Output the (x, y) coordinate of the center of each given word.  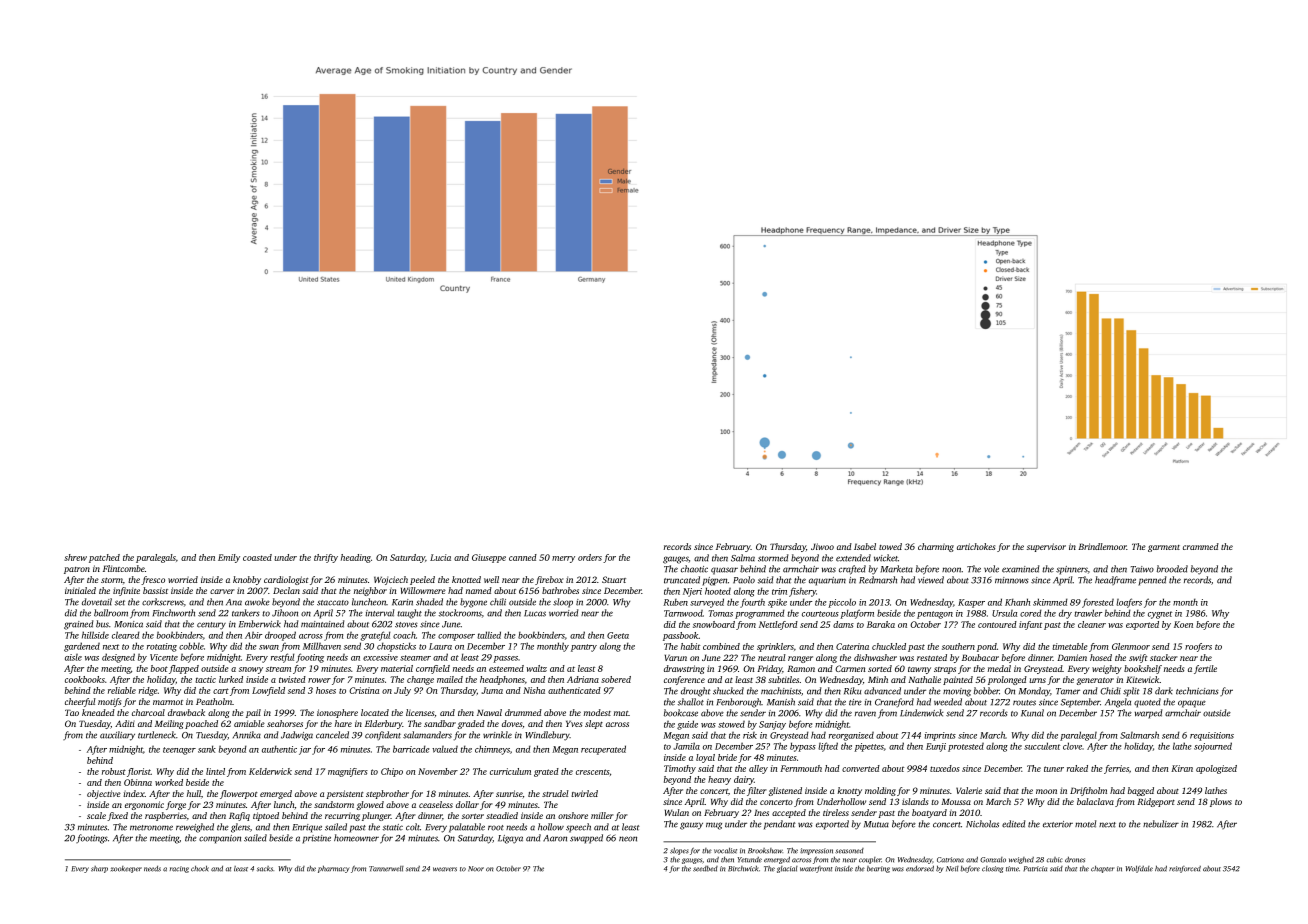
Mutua (876, 824)
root (496, 828)
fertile (1205, 669)
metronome (151, 828)
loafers (1129, 603)
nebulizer (1161, 824)
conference (684, 680)
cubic (1054, 860)
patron (77, 570)
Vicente (164, 657)
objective (104, 794)
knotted (466, 579)
